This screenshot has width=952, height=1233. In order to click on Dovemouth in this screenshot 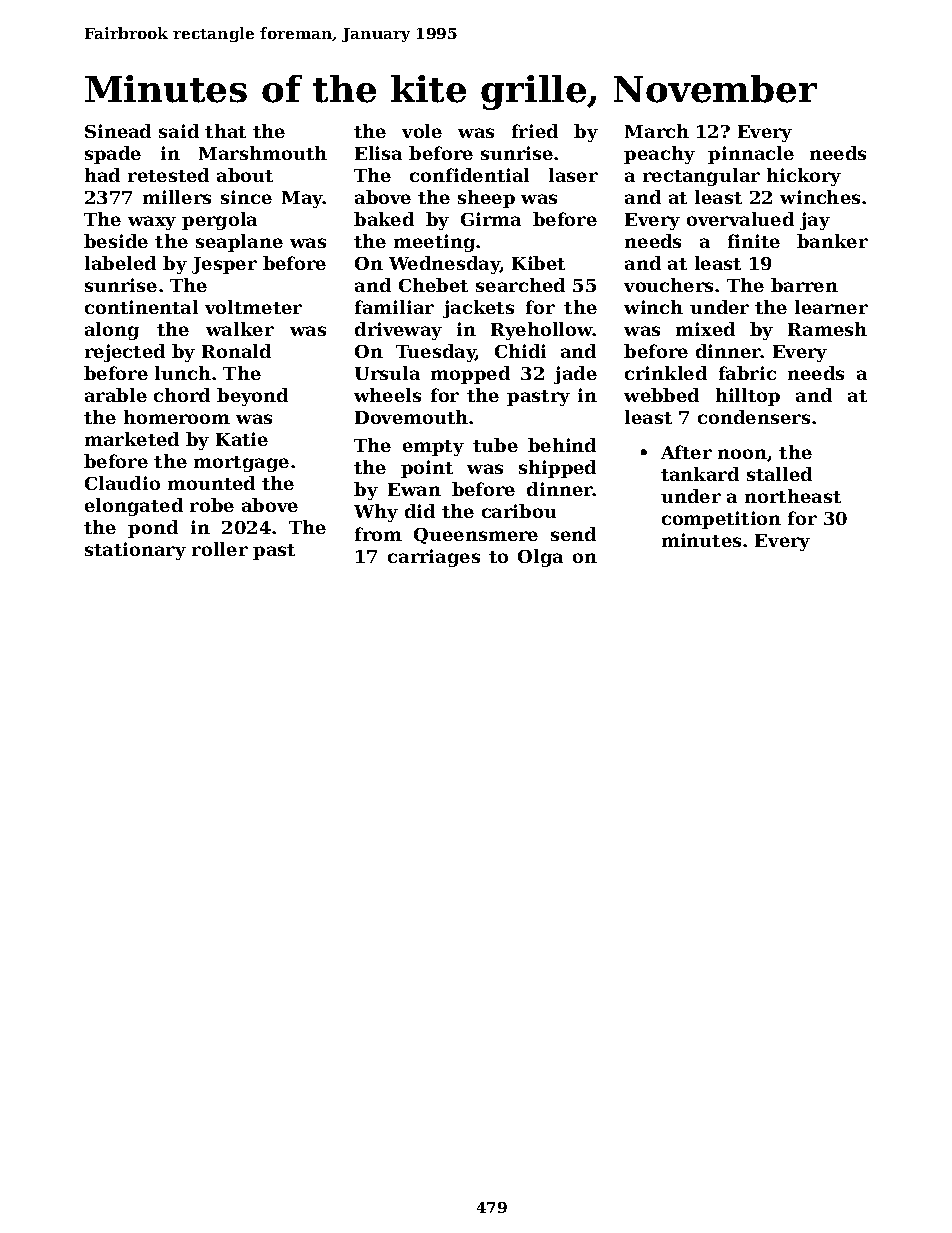, I will do `click(411, 417)`.
